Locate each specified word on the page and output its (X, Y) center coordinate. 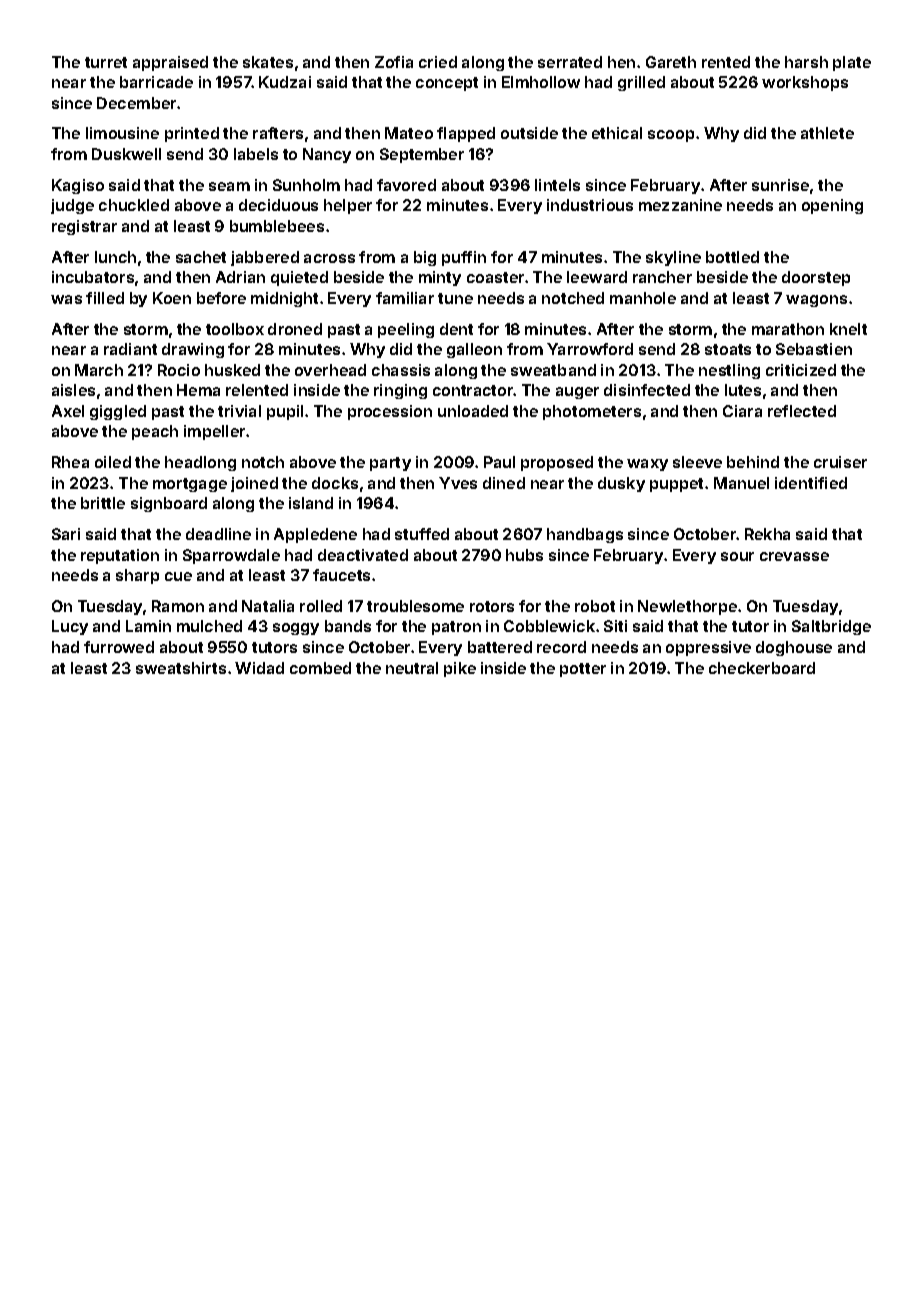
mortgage (190, 485)
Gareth (671, 62)
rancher (662, 277)
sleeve (697, 462)
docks (335, 483)
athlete (827, 133)
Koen (172, 298)
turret (106, 62)
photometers (592, 412)
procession (390, 412)
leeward (597, 277)
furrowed (119, 647)
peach (155, 432)
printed (192, 134)
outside (529, 133)
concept (447, 84)
